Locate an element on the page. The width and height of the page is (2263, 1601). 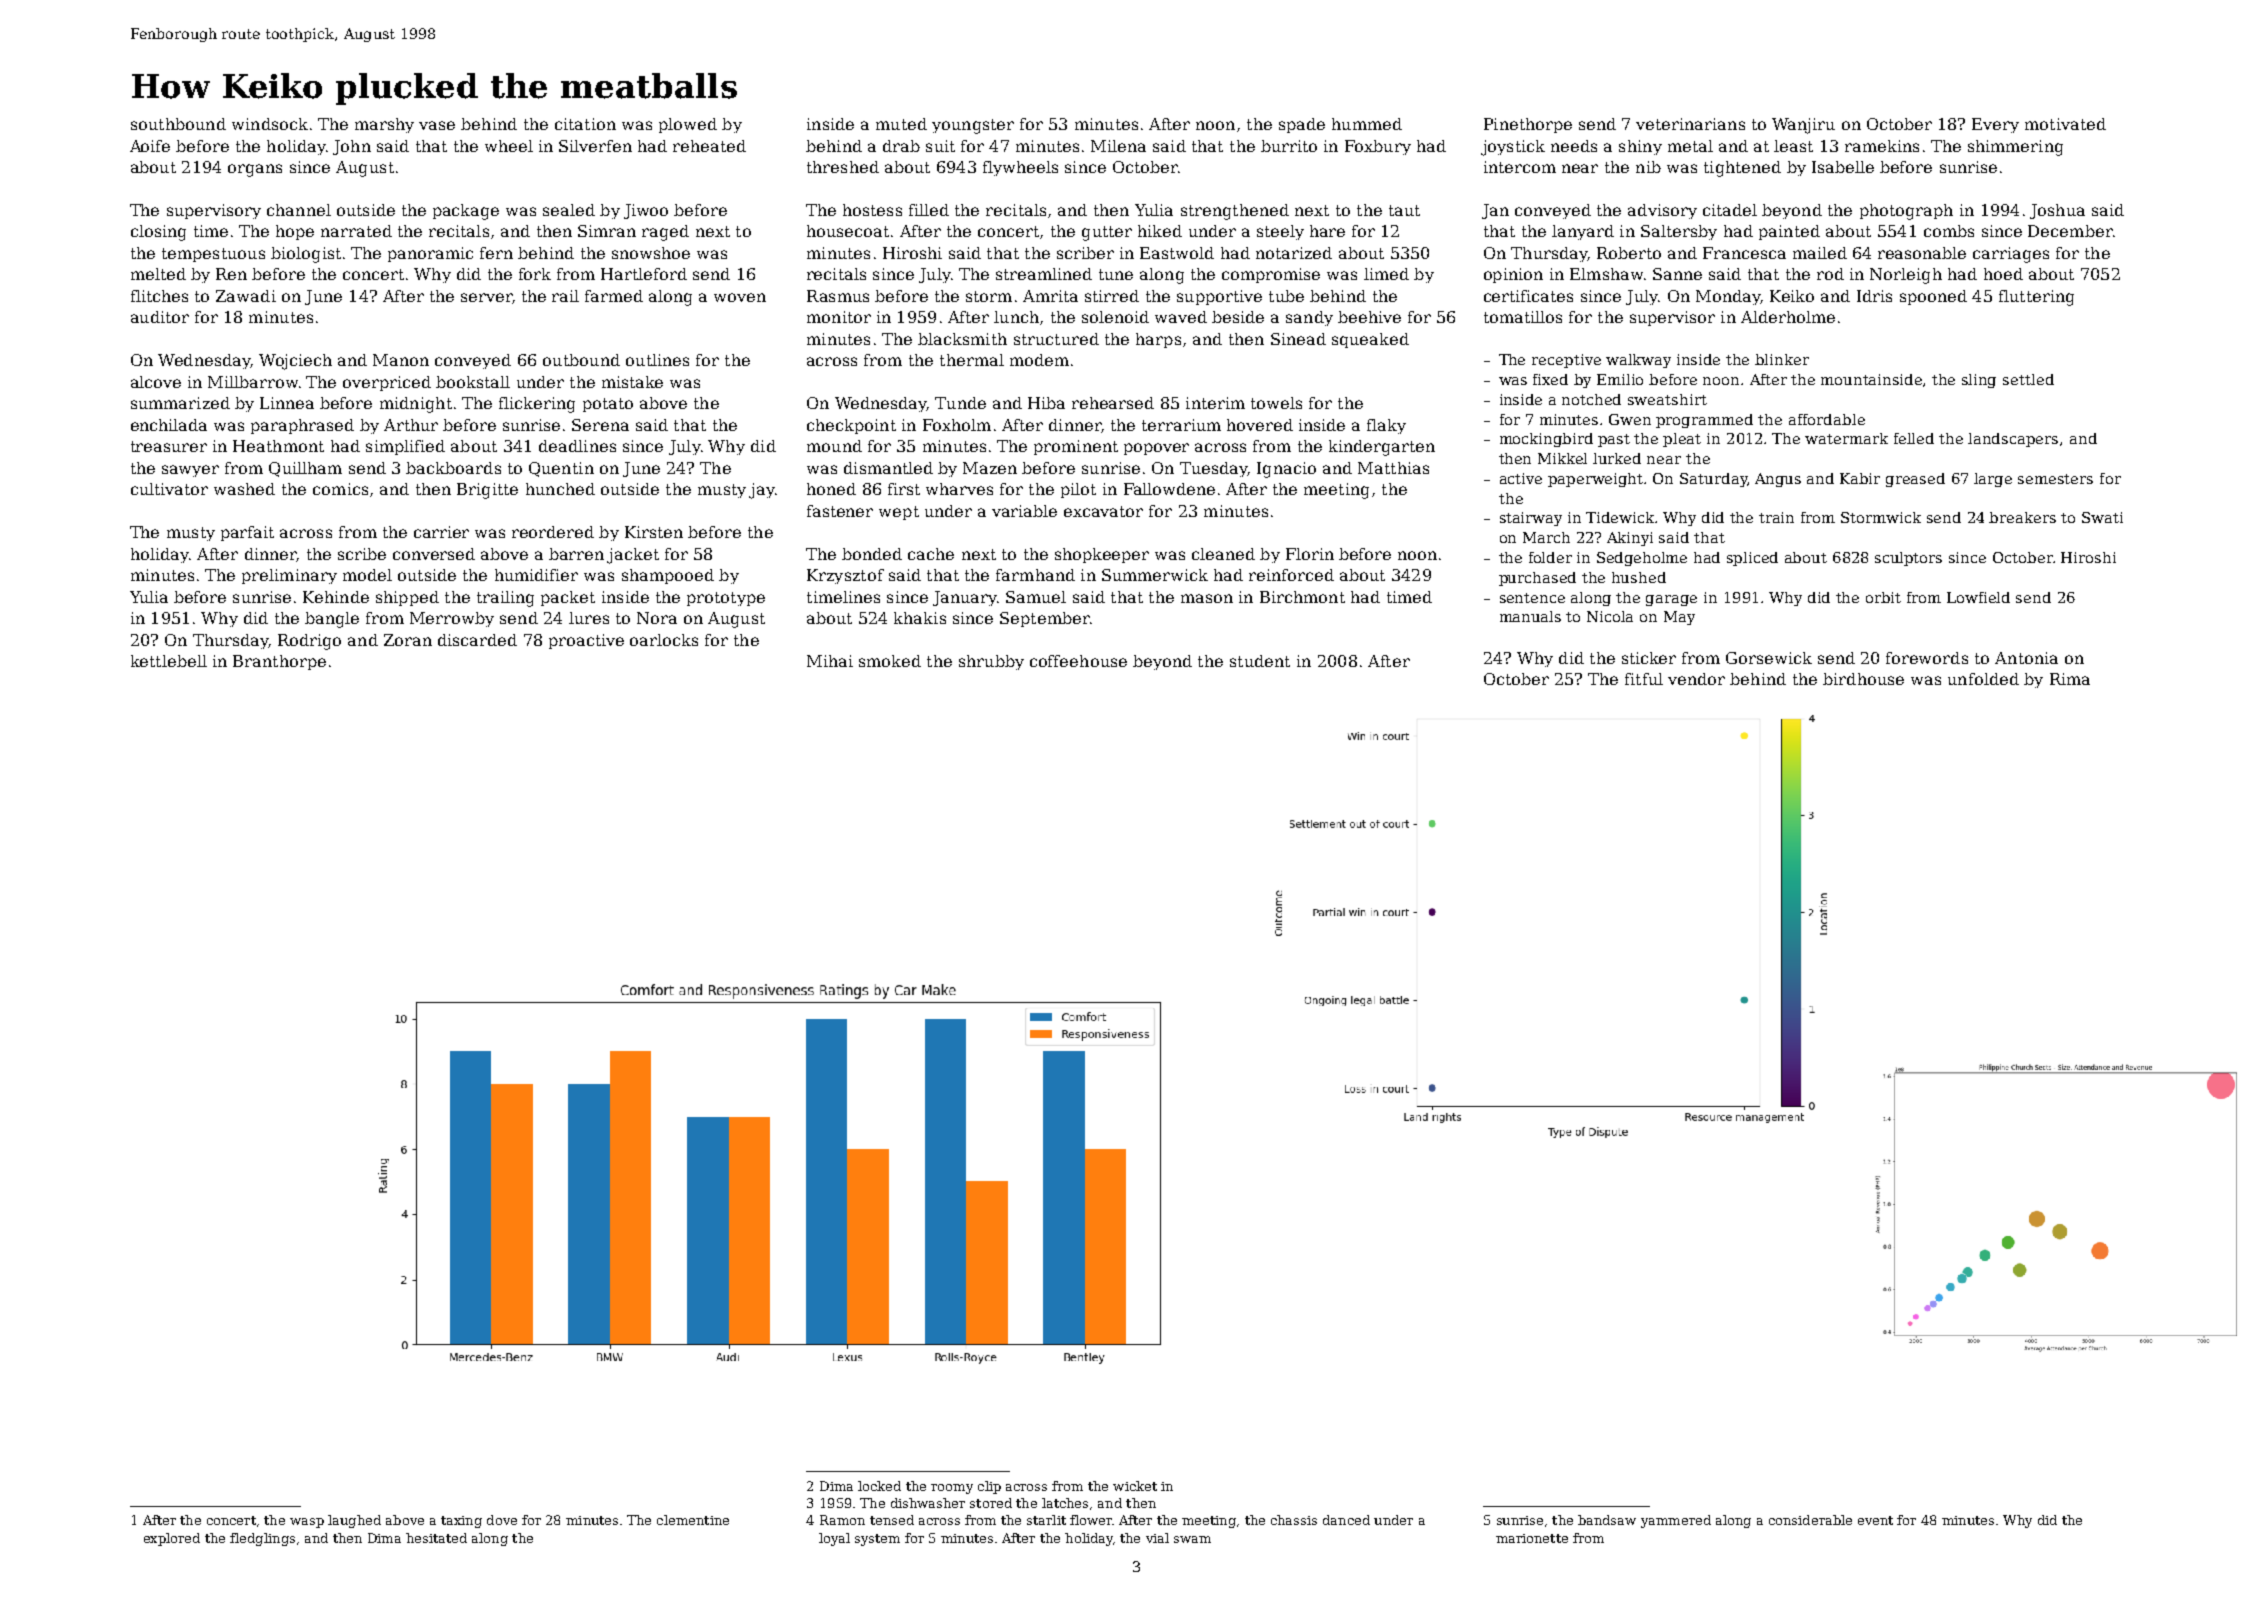
laughed is located at coordinates (354, 1521).
